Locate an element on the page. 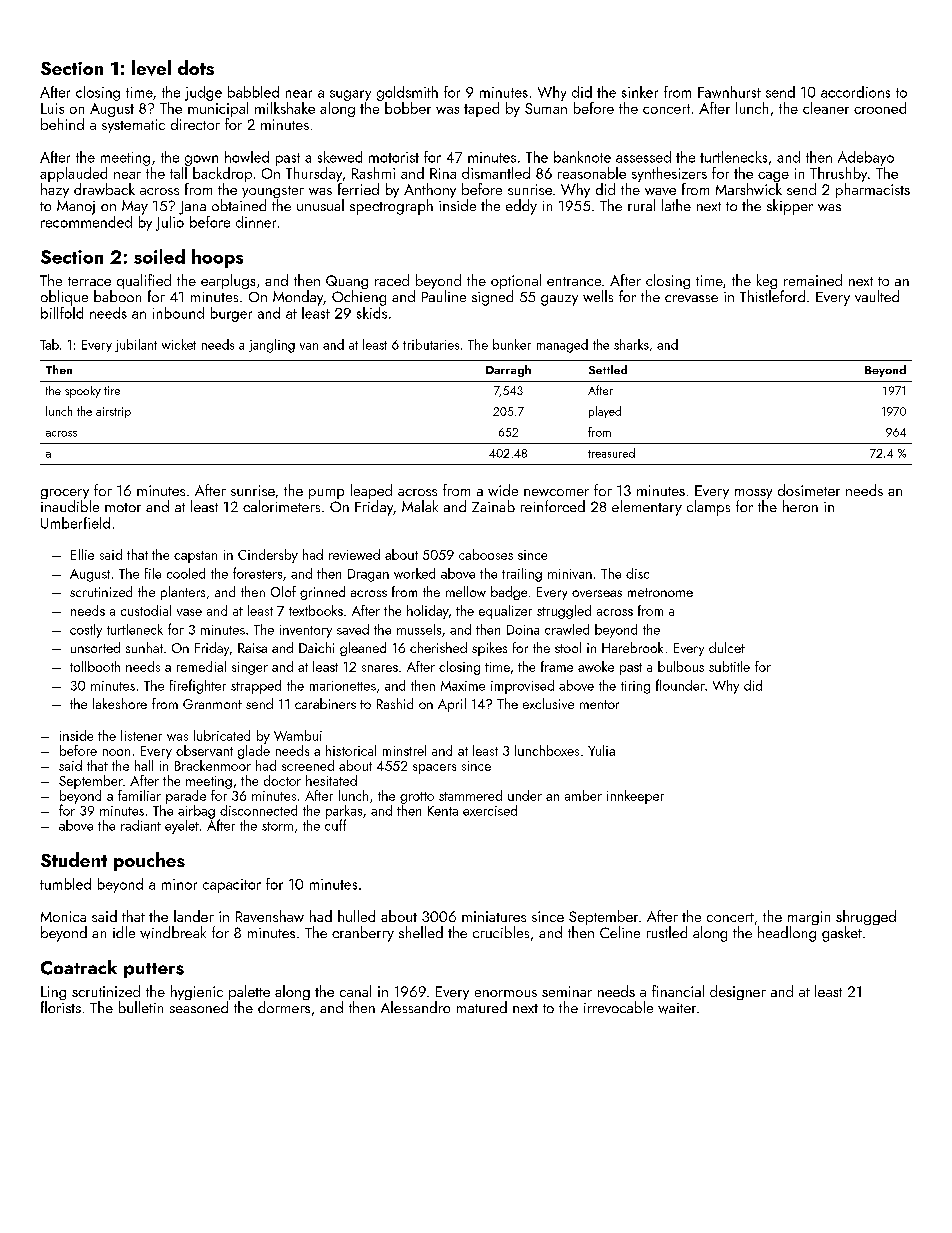 The width and height of the document is (952, 1233). waiter is located at coordinates (677, 1008).
